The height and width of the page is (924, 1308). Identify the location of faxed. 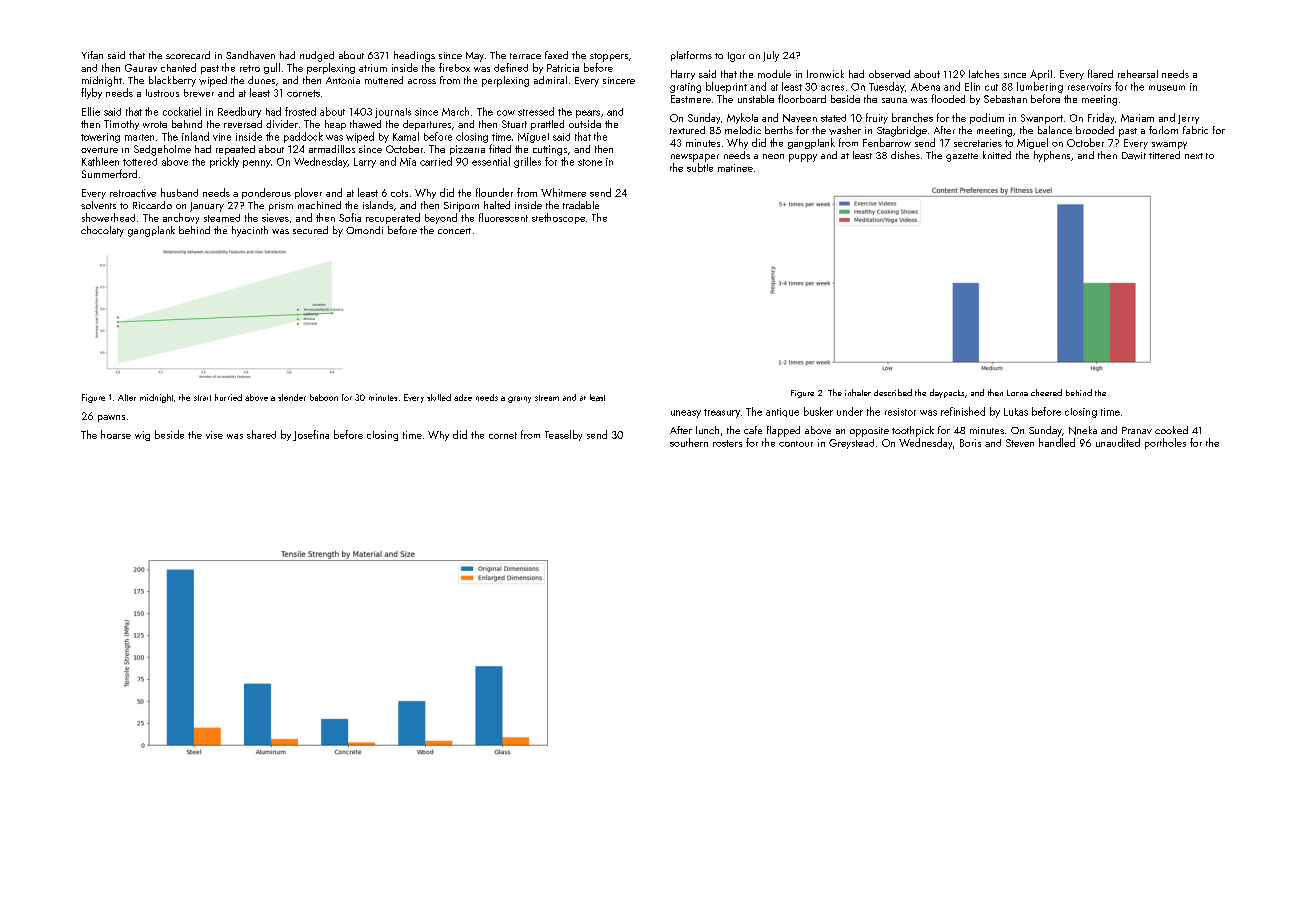
(556, 55).
